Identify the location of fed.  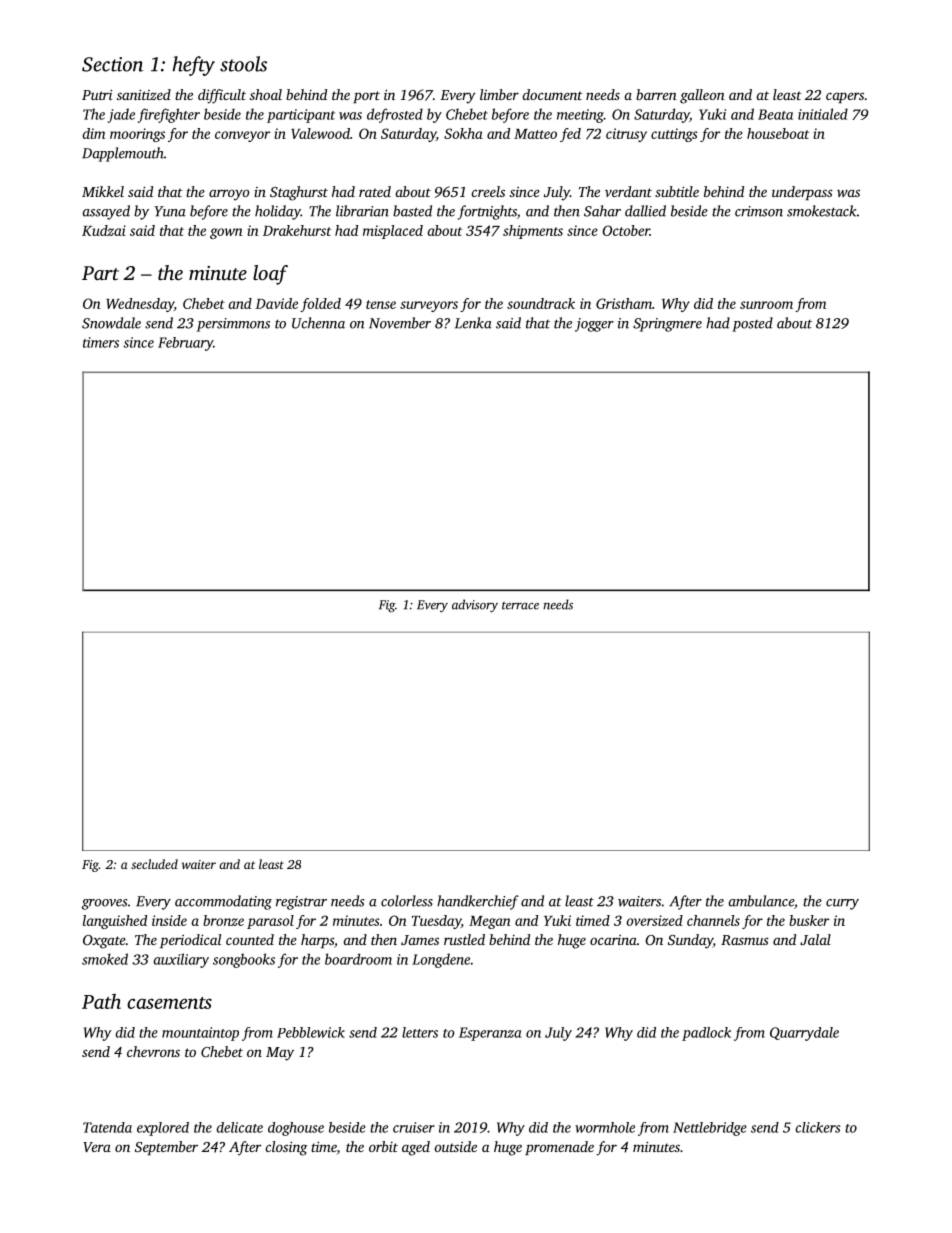
(570, 135).
